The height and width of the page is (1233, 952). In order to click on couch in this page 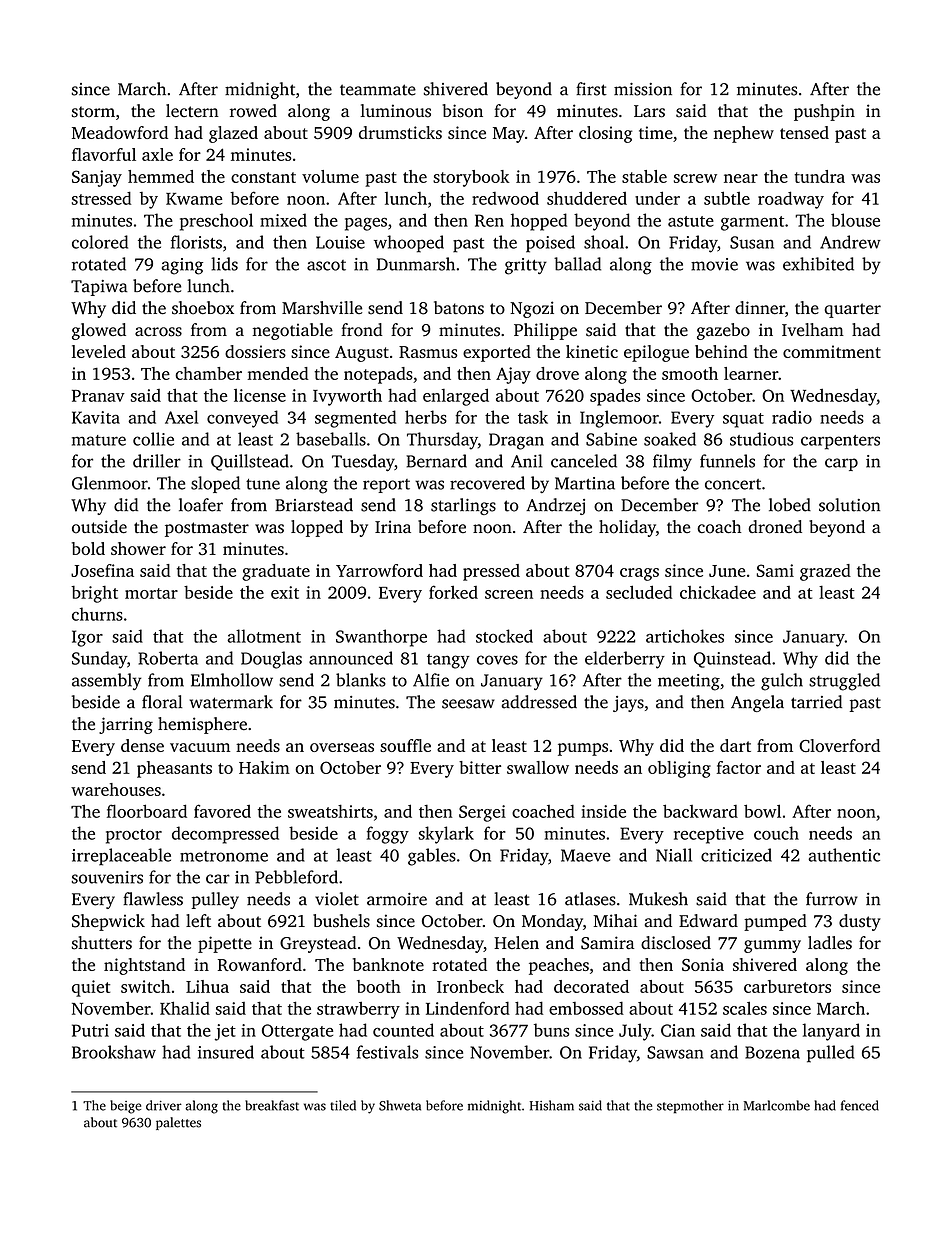, I will do `click(776, 833)`.
